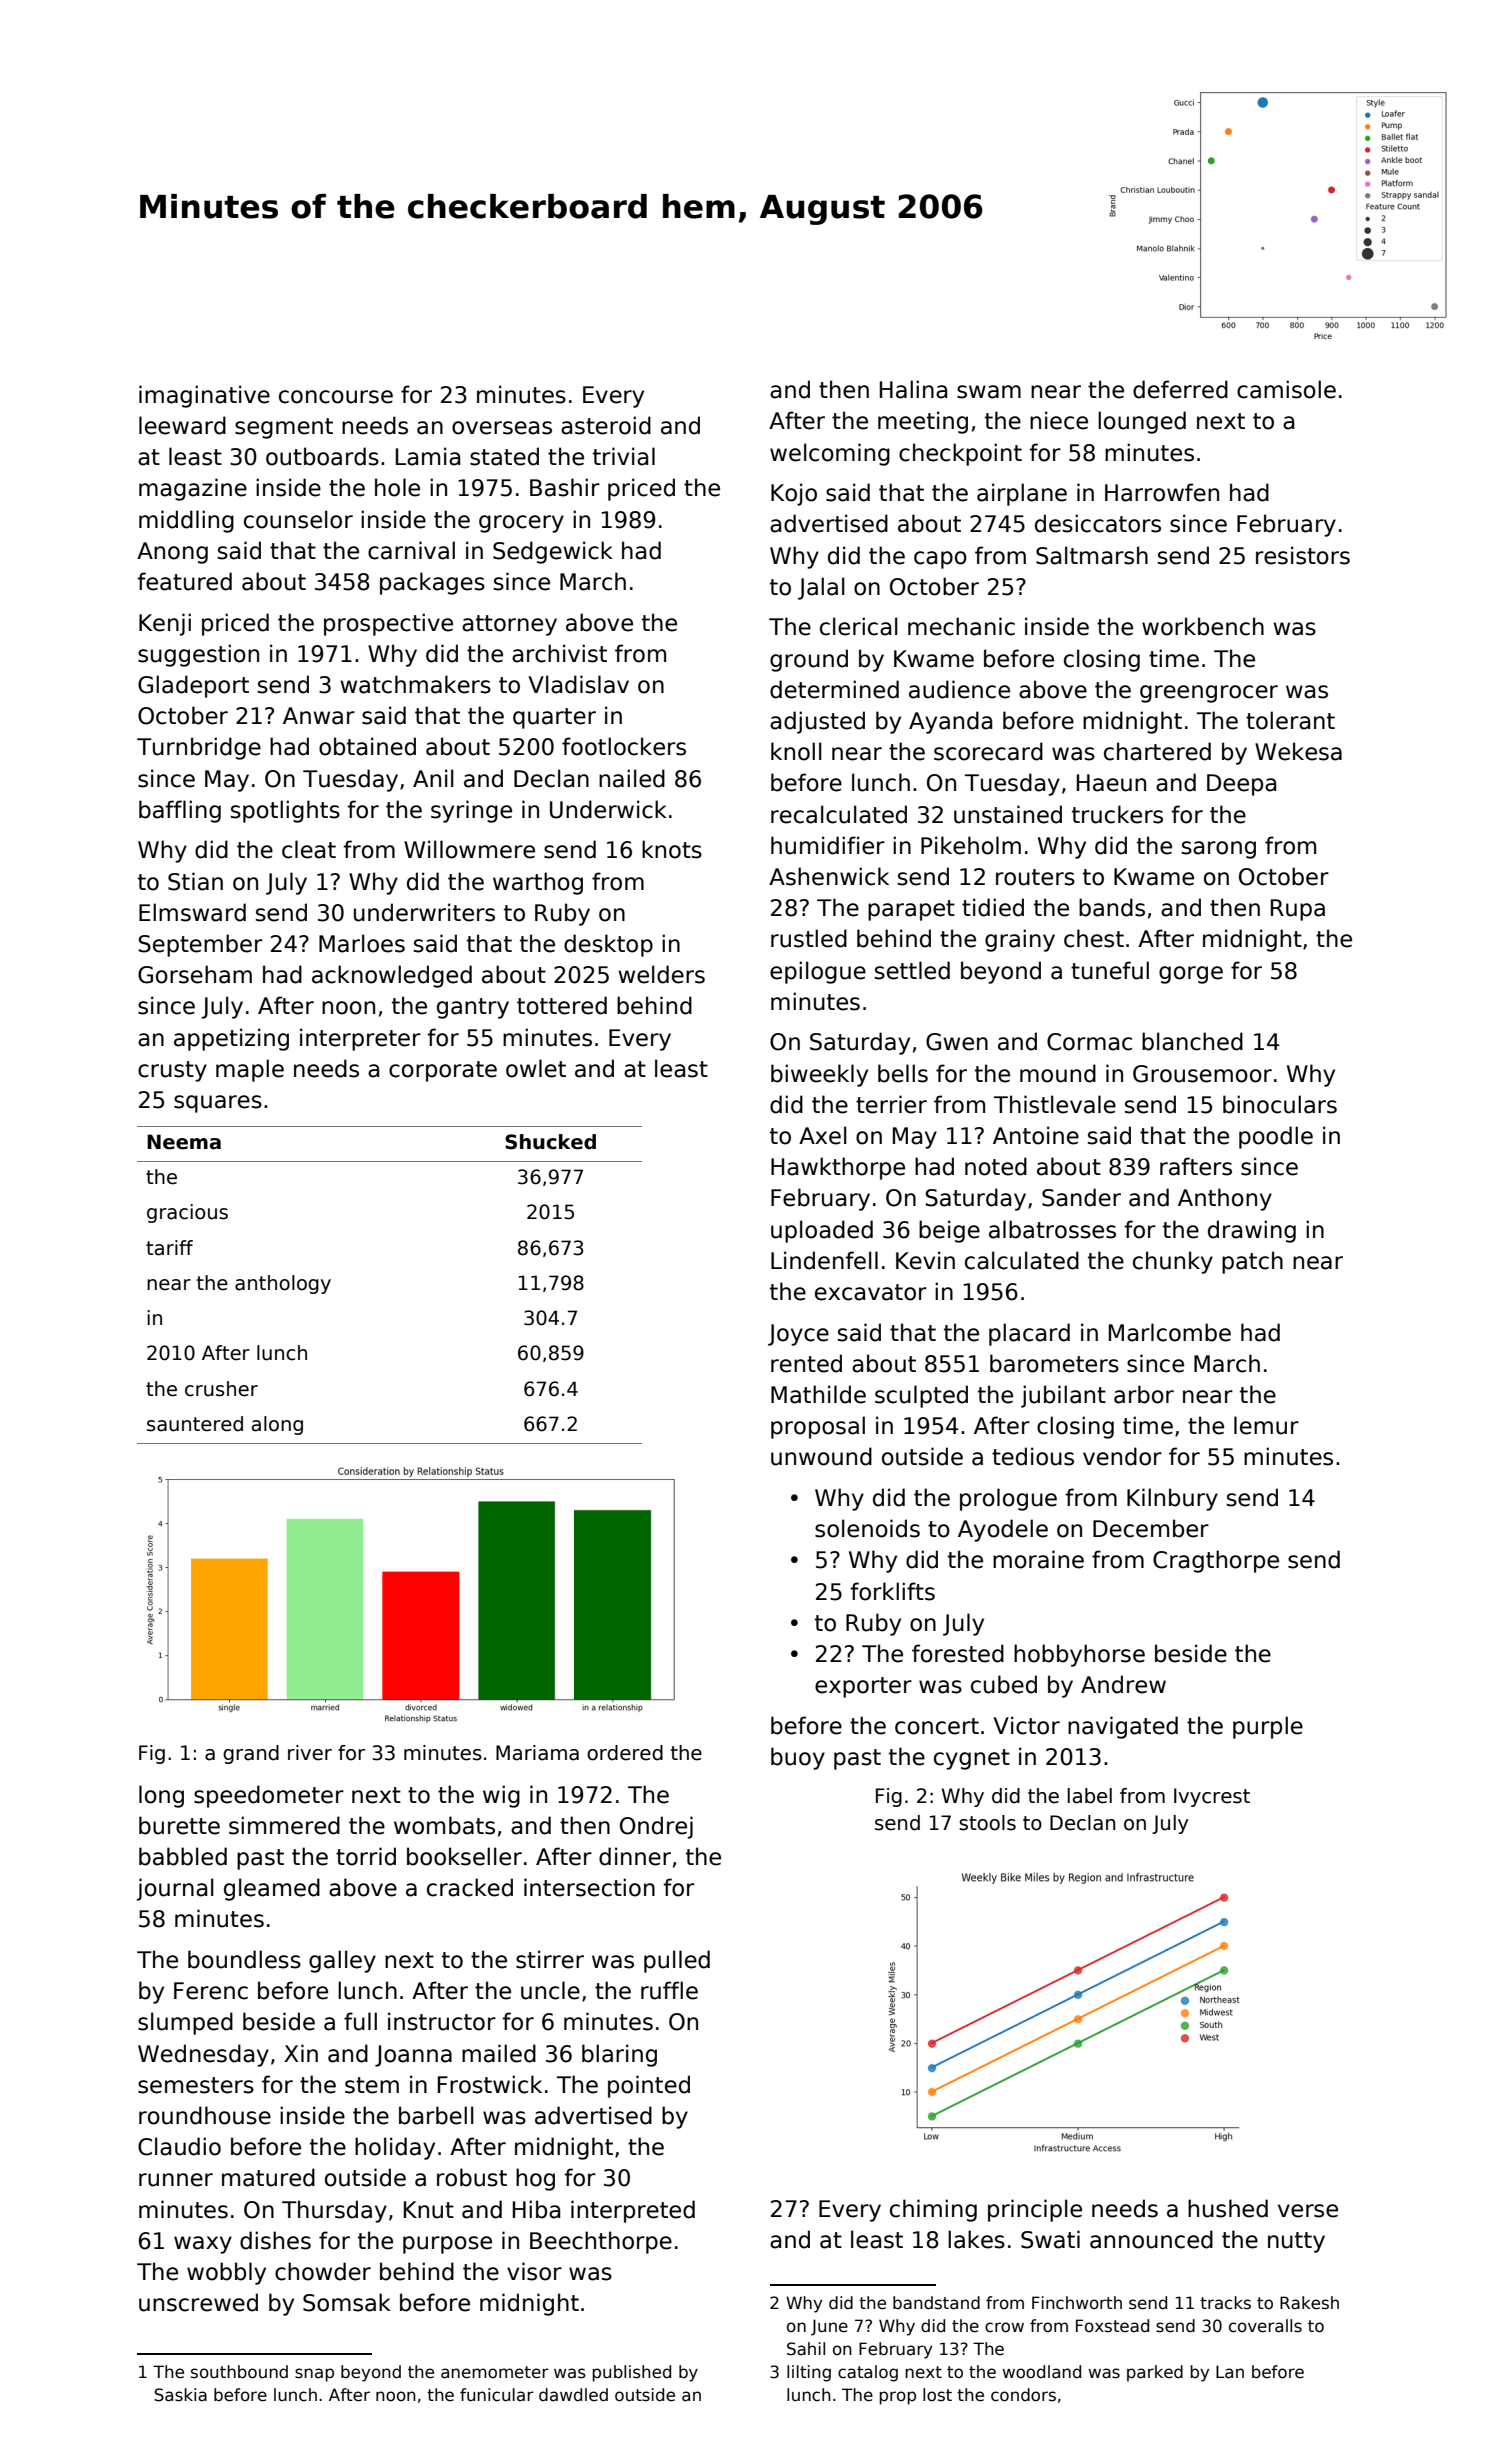 The height and width of the page is (2464, 1496). Describe the element at coordinates (1203, 626) in the page. I see `workbench` at that location.
